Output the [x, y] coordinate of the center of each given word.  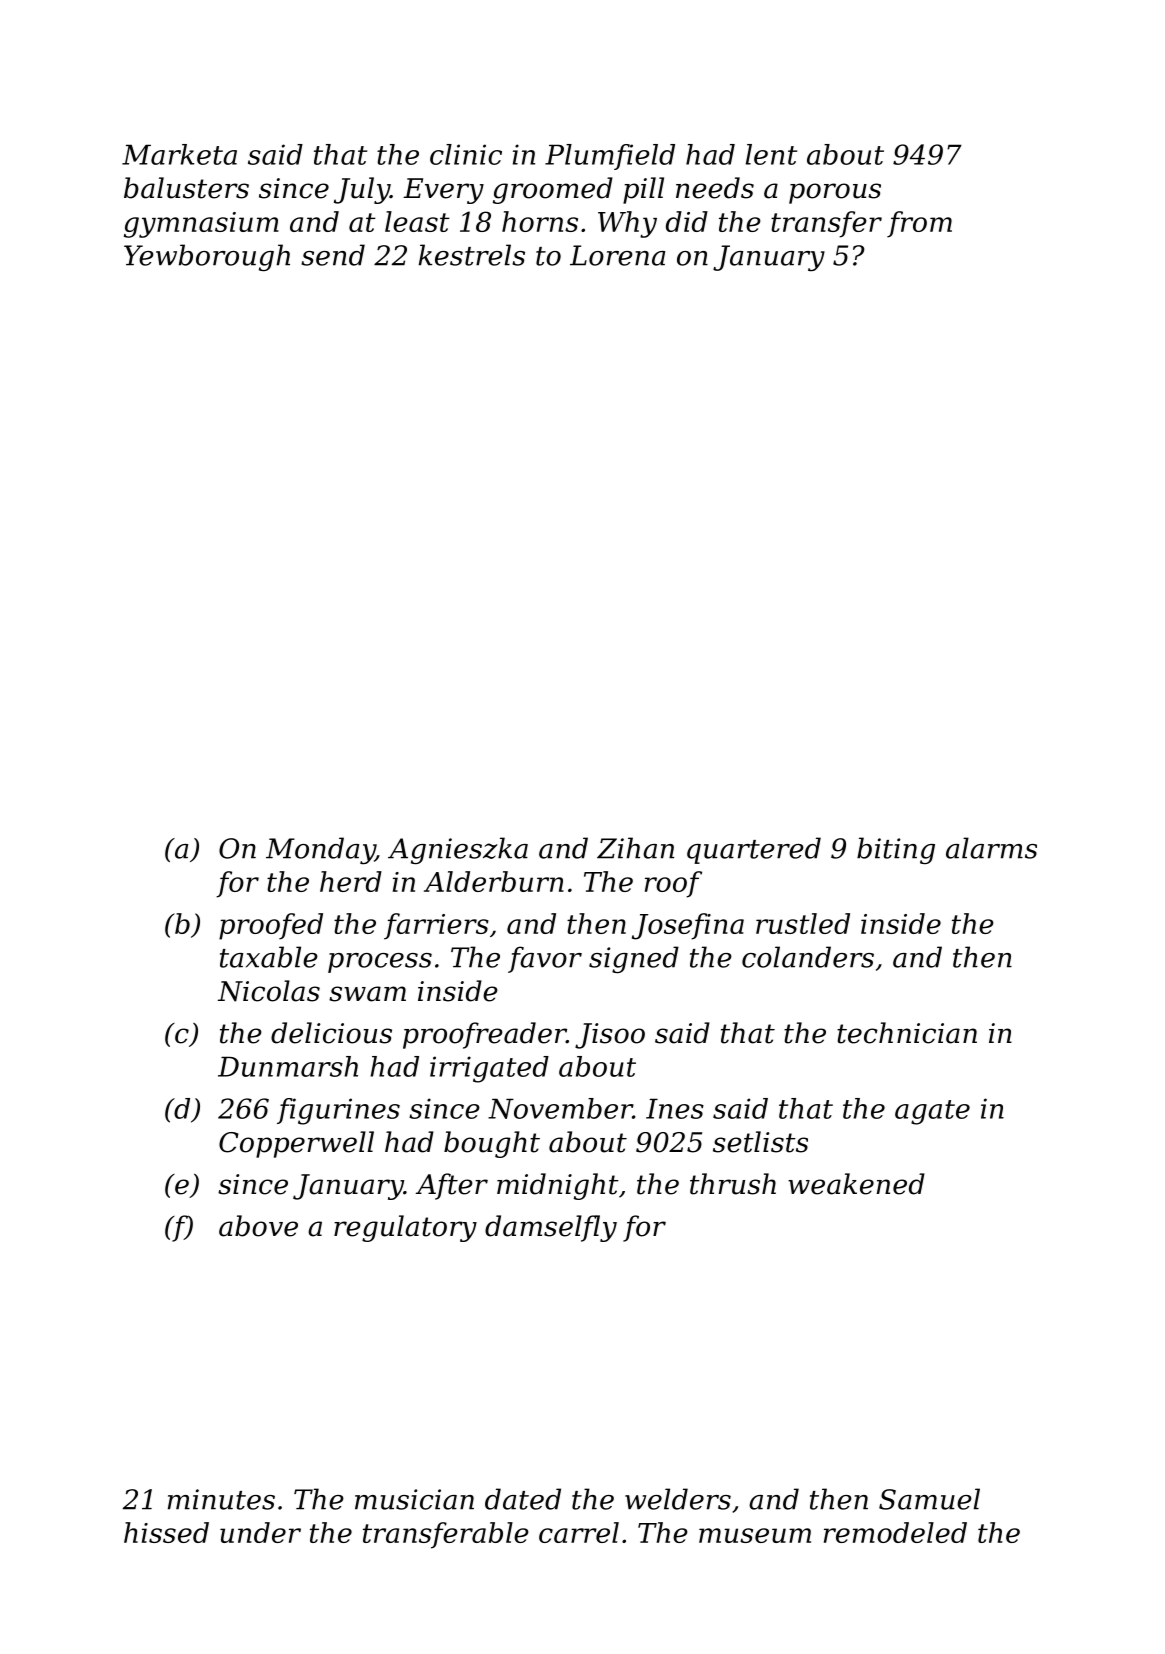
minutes [221, 1499]
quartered [754, 850]
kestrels [472, 255]
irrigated [489, 1069]
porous [835, 193]
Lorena [617, 255]
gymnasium [201, 225]
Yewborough [207, 257]
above [258, 1226]
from [919, 224]
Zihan [635, 848]
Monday [320, 850]
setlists [760, 1142]
